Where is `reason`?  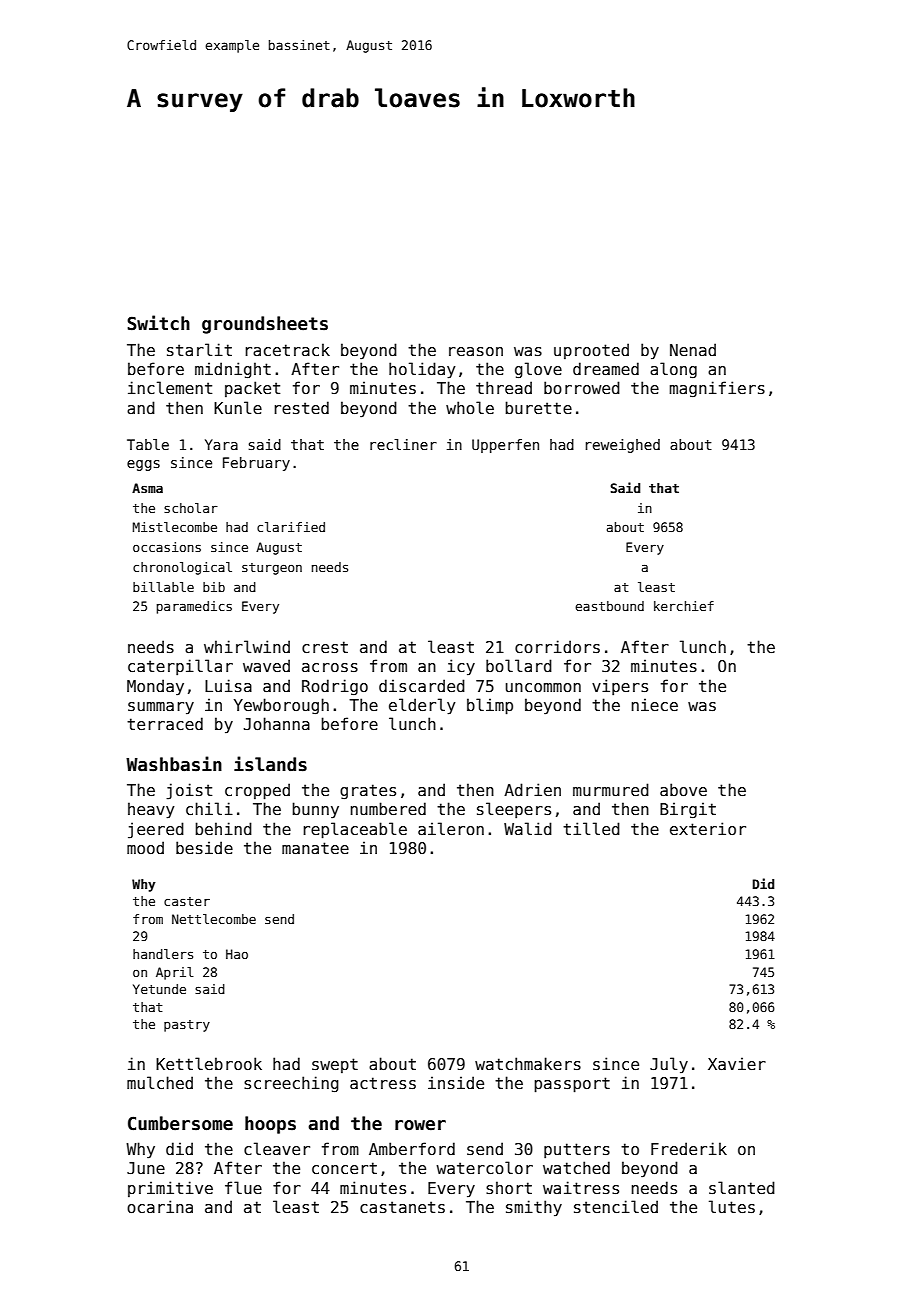 reason is located at coordinates (476, 351).
